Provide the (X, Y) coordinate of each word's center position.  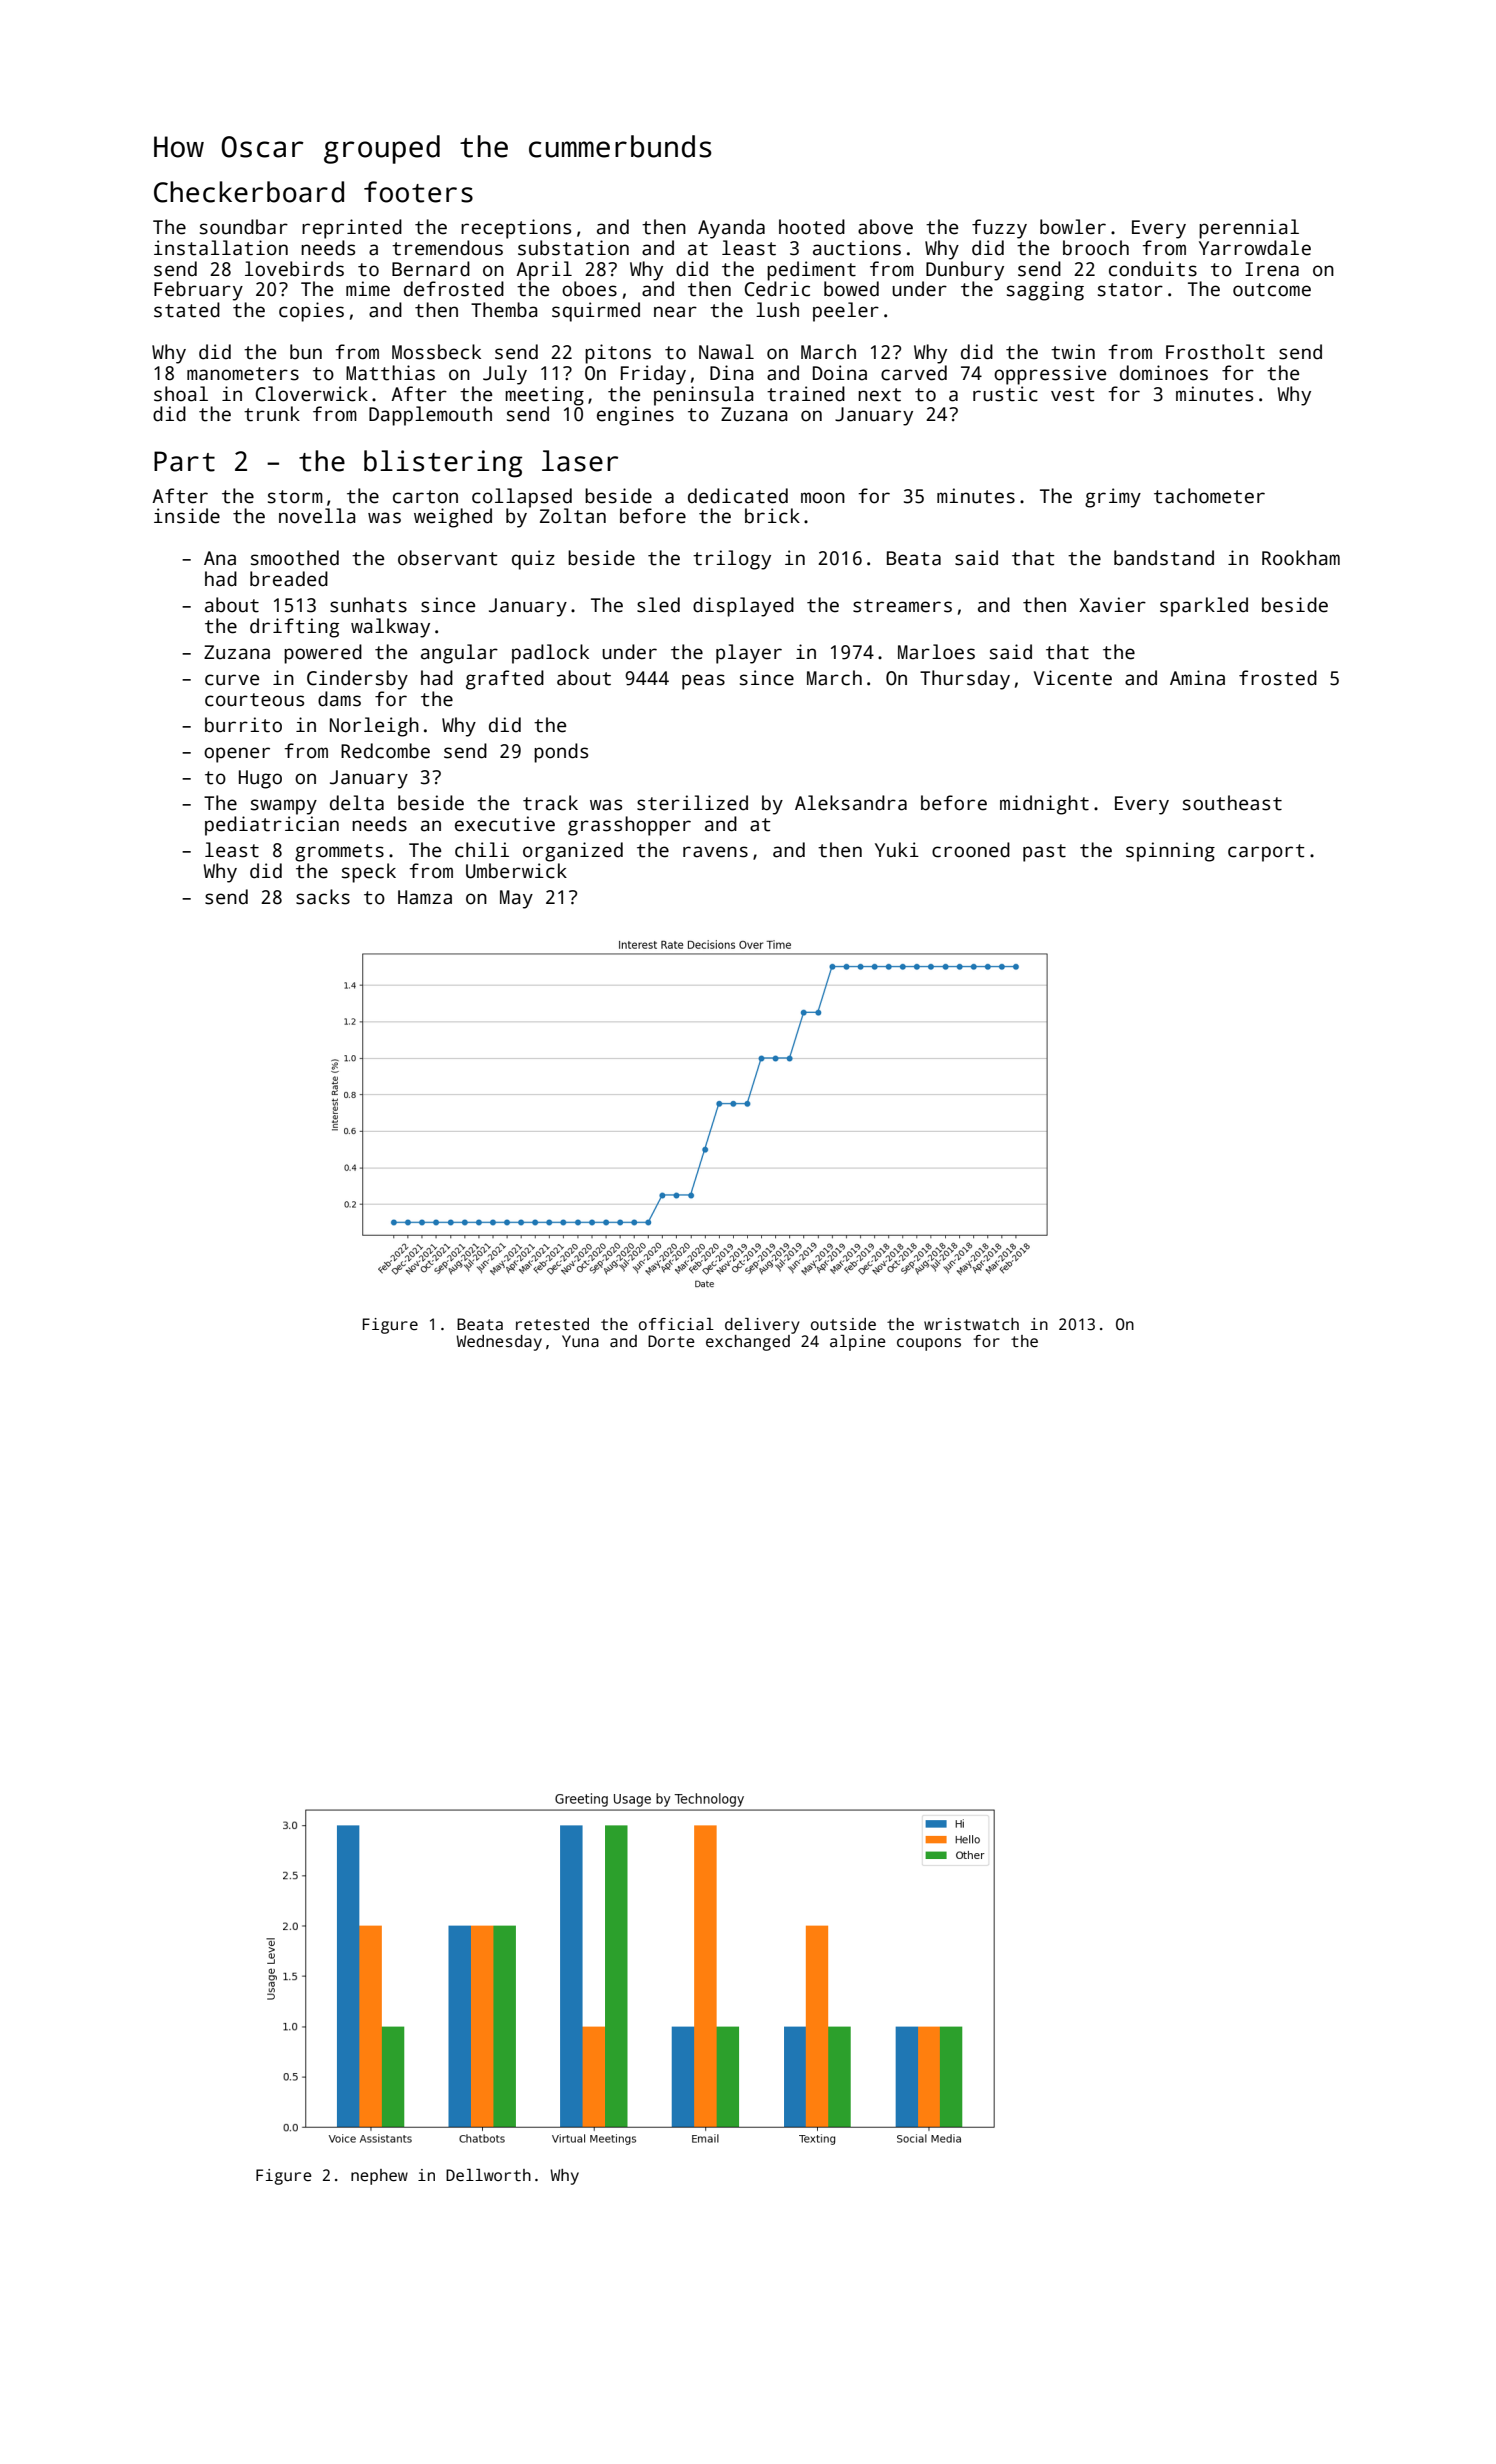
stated (187, 310)
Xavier (1112, 605)
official (676, 1324)
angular (459, 654)
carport (1266, 853)
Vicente (1073, 678)
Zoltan (573, 516)
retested (552, 1324)
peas (703, 682)
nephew (379, 2177)
